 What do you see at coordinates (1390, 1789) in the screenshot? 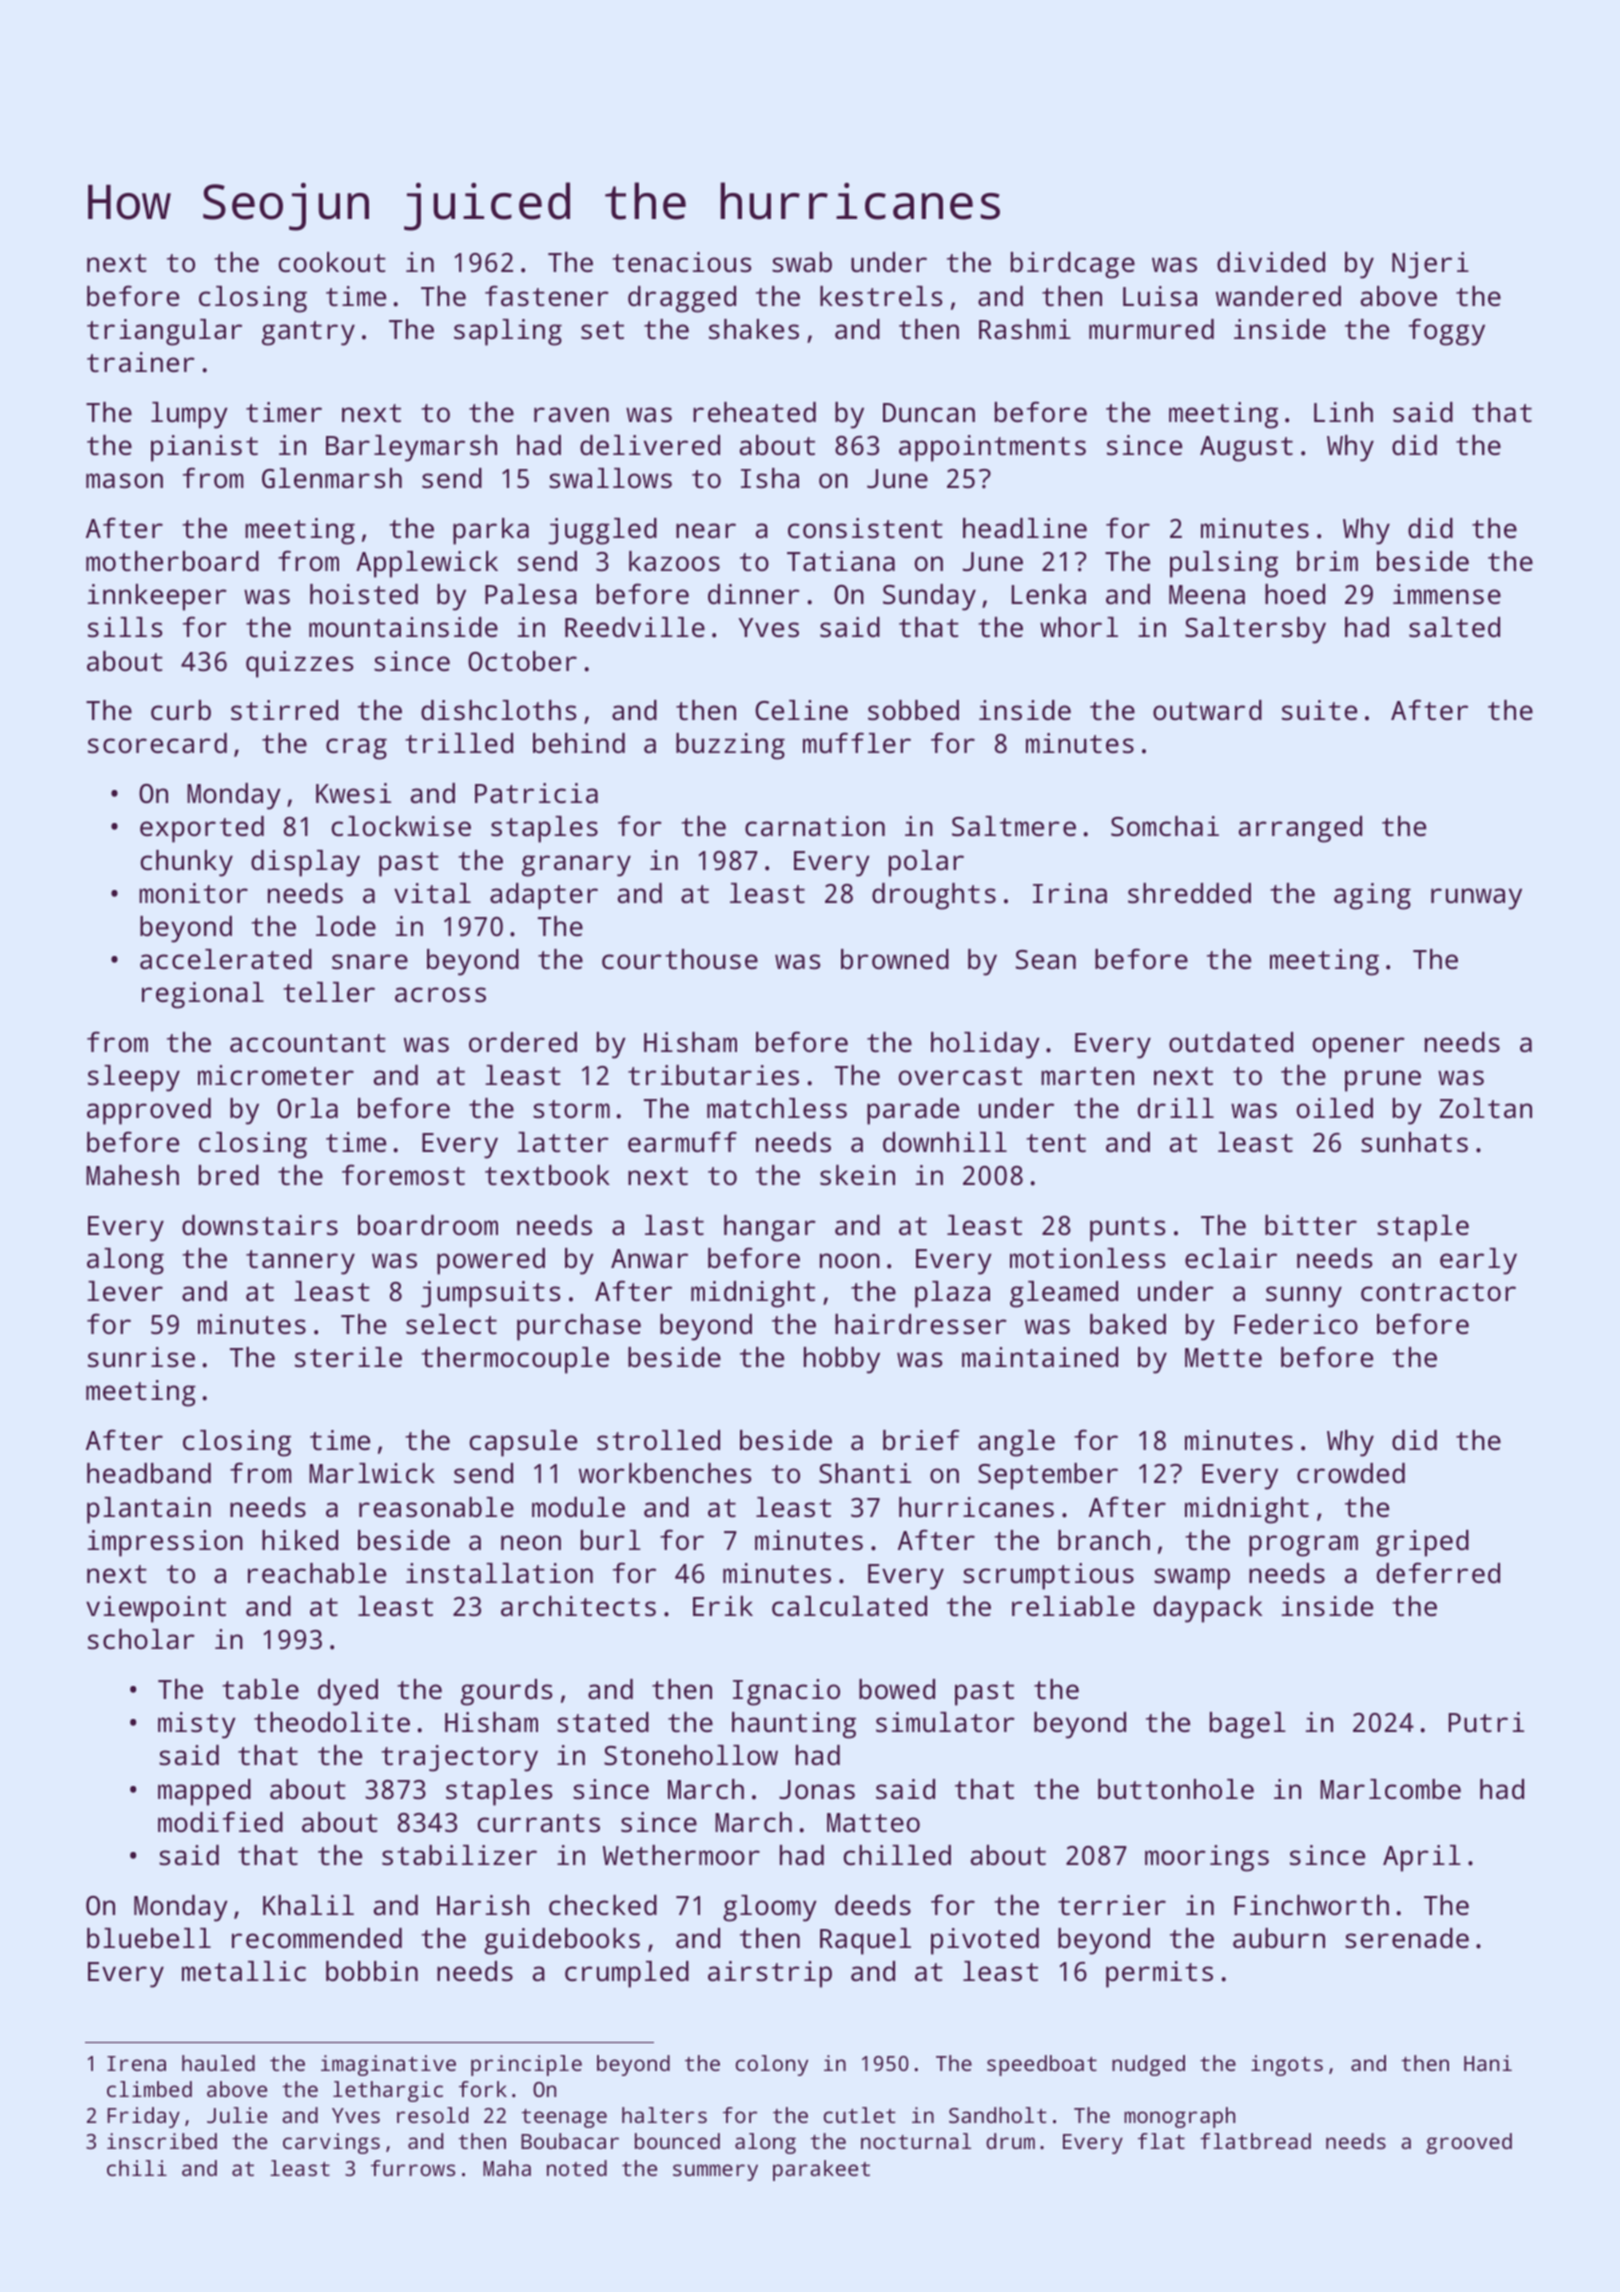
I see `Marlcombe` at bounding box center [1390, 1789].
